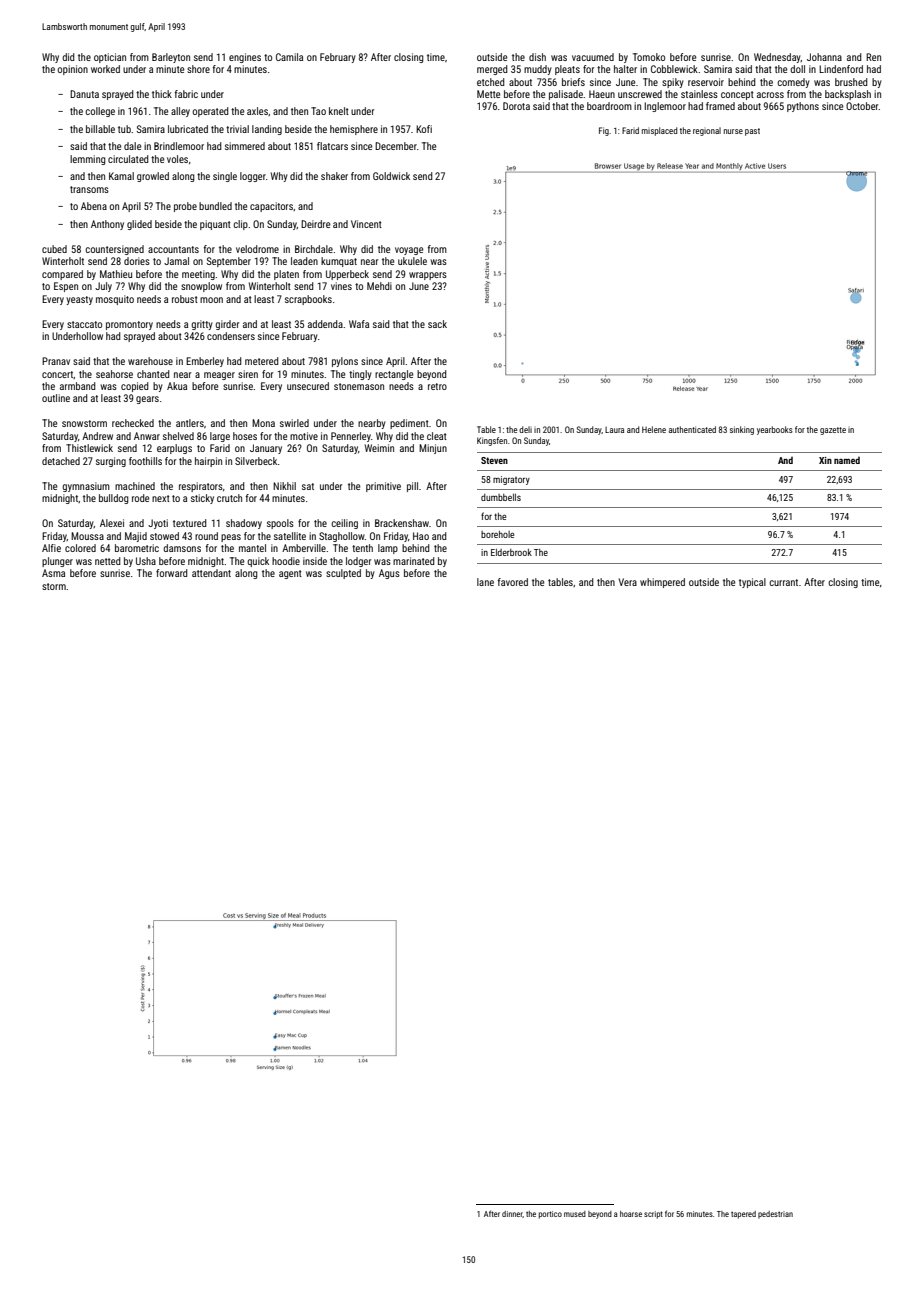  What do you see at coordinates (512, 1214) in the page?
I see `dinner` at bounding box center [512, 1214].
